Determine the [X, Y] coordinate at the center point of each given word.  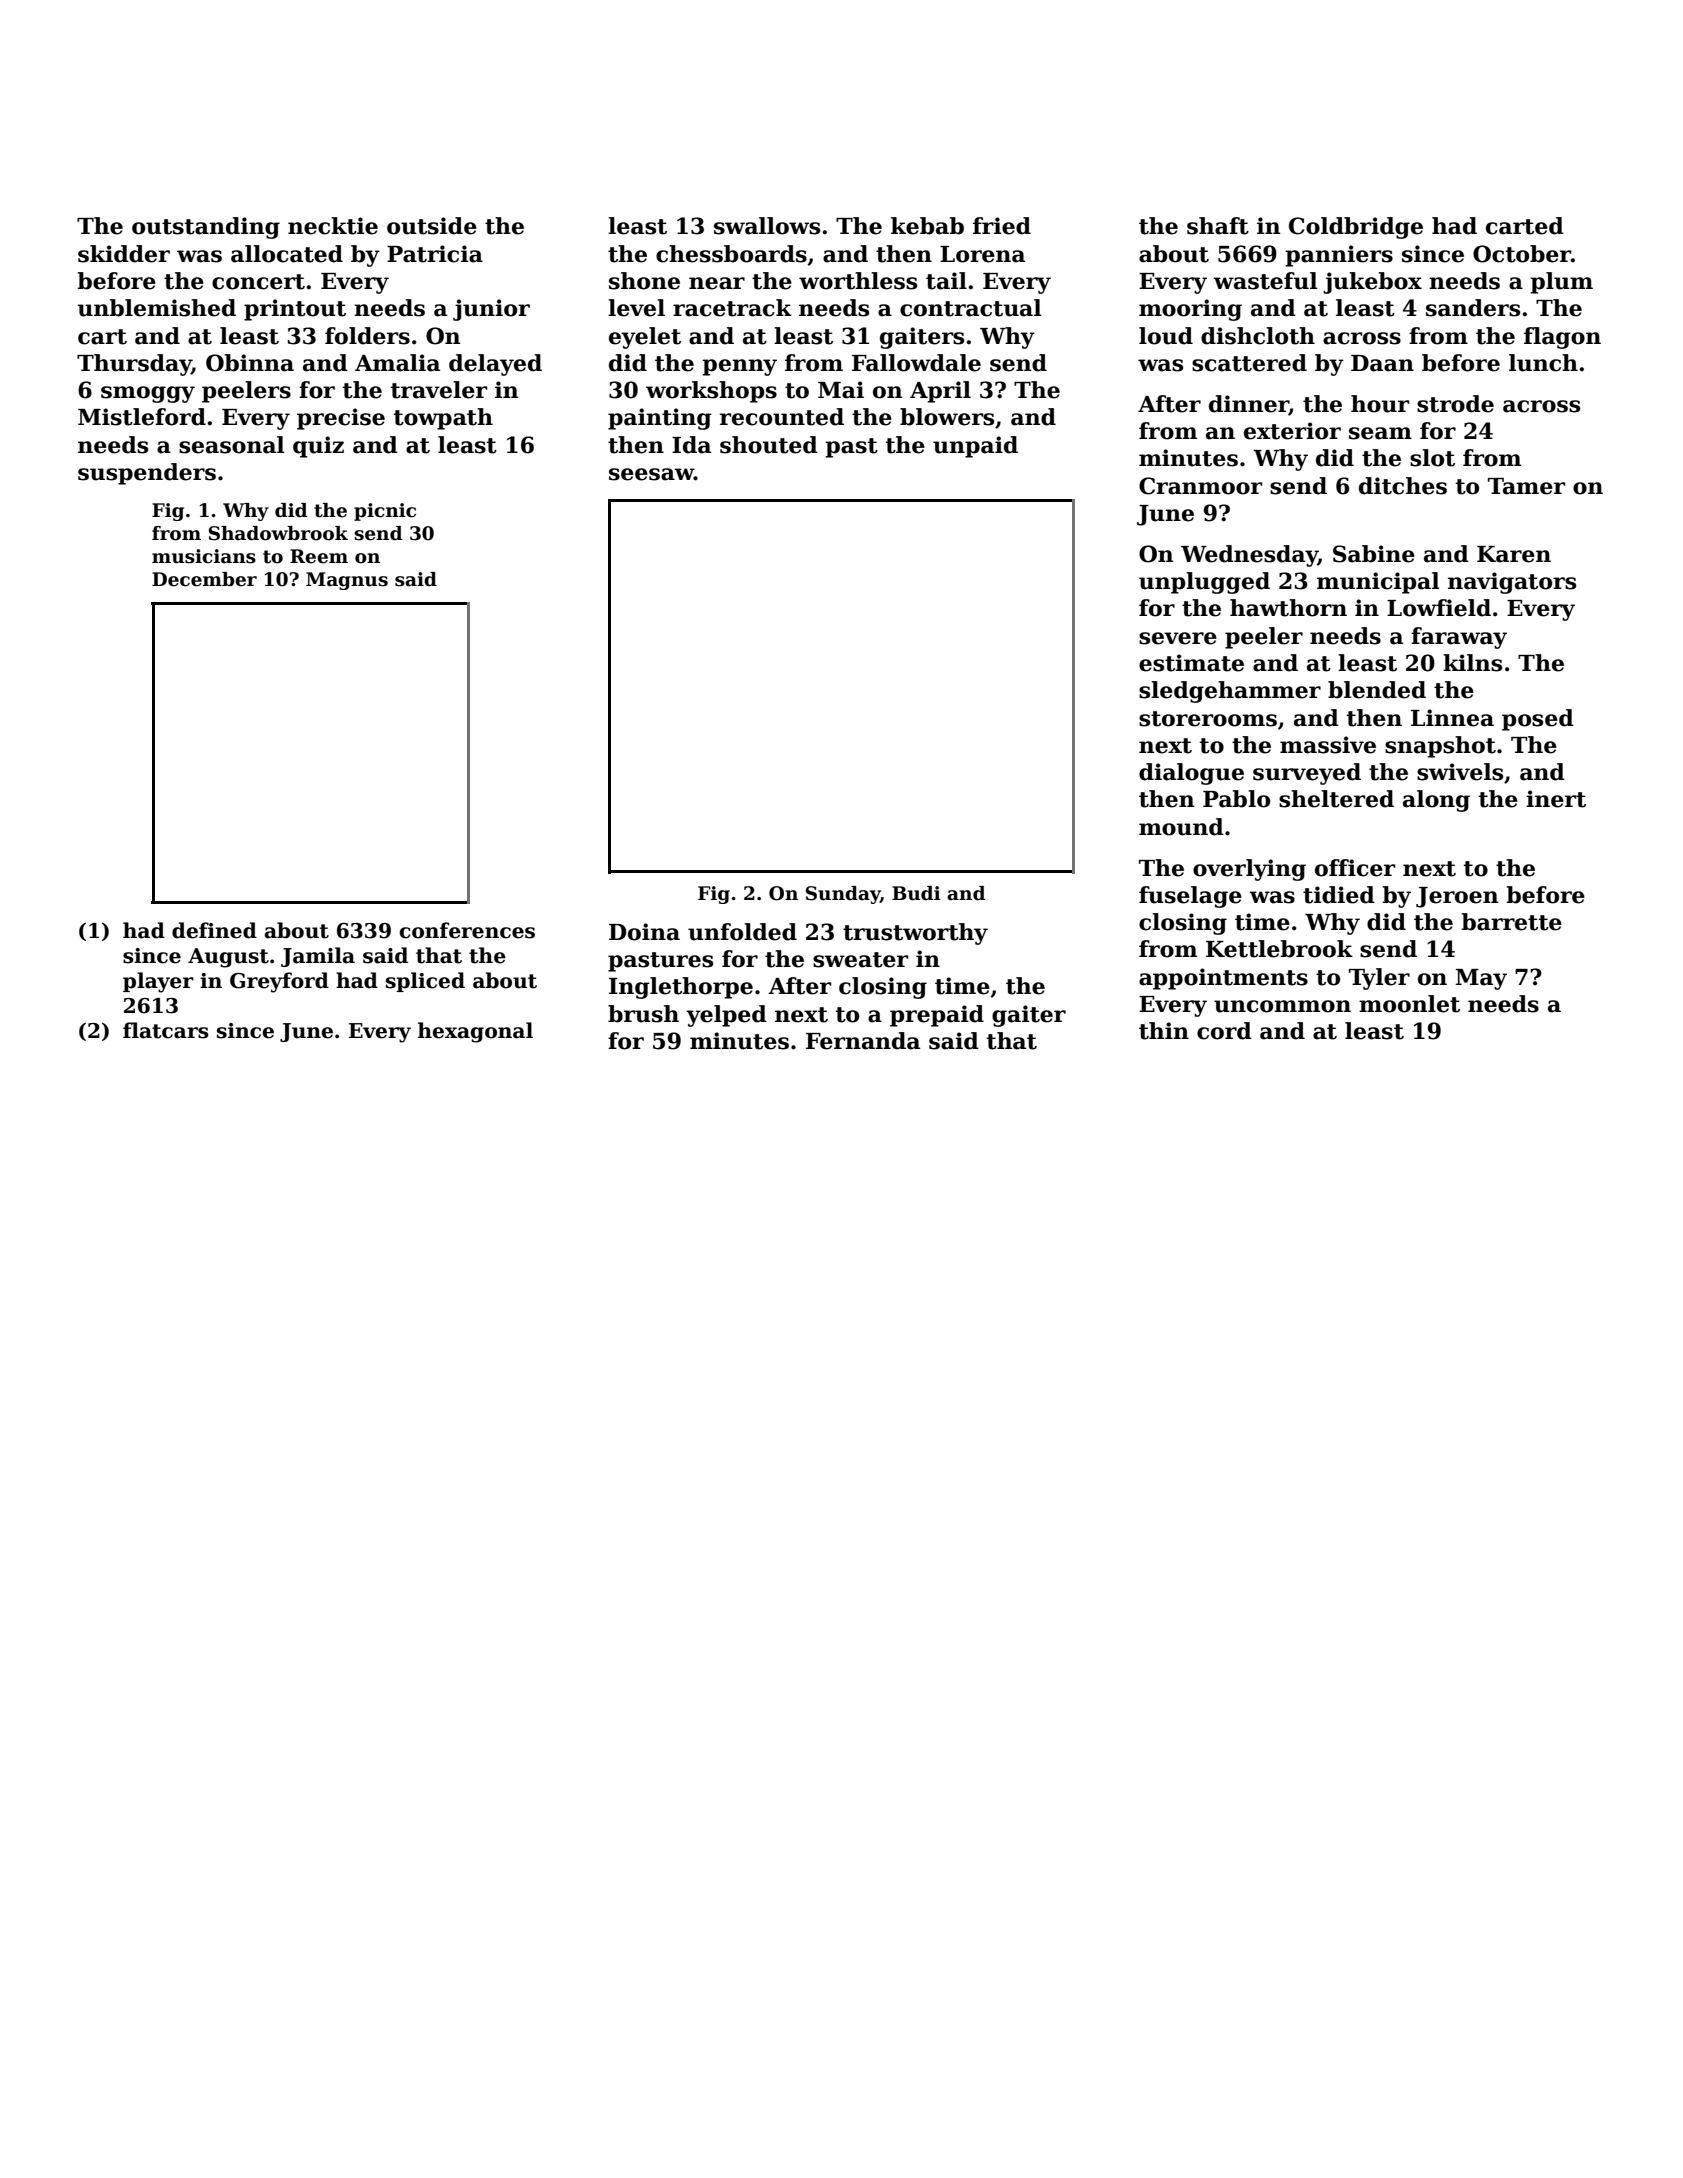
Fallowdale [916, 363]
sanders [1473, 308]
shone [644, 281]
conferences [467, 930]
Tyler [1379, 979]
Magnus [347, 581]
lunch [1543, 363]
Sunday [843, 895]
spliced [425, 982]
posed [1538, 720]
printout [295, 310]
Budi [916, 893]
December [204, 579]
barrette [1511, 922]
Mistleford [142, 417]
